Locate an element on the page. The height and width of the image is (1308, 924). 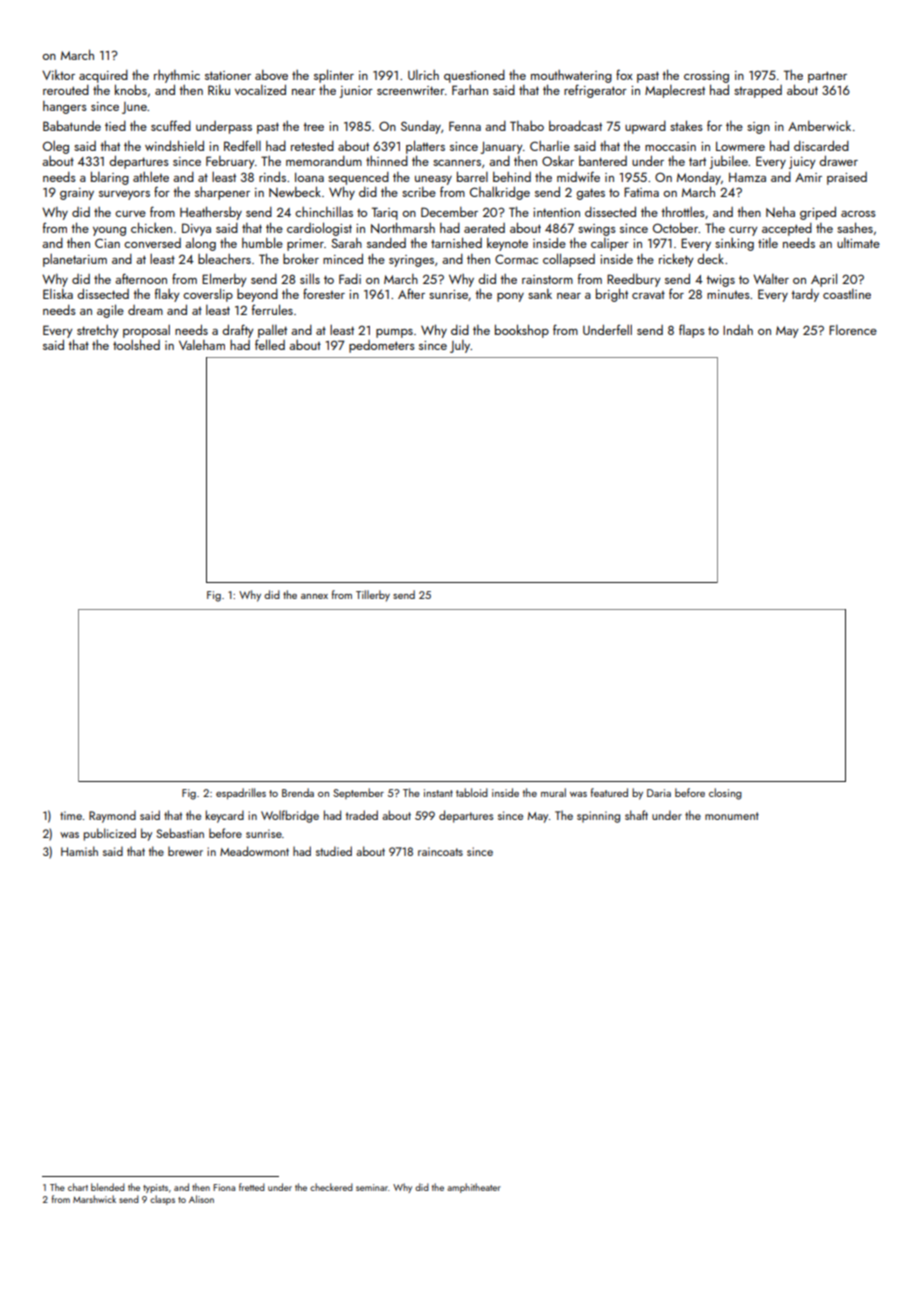
grainy is located at coordinates (77, 194).
